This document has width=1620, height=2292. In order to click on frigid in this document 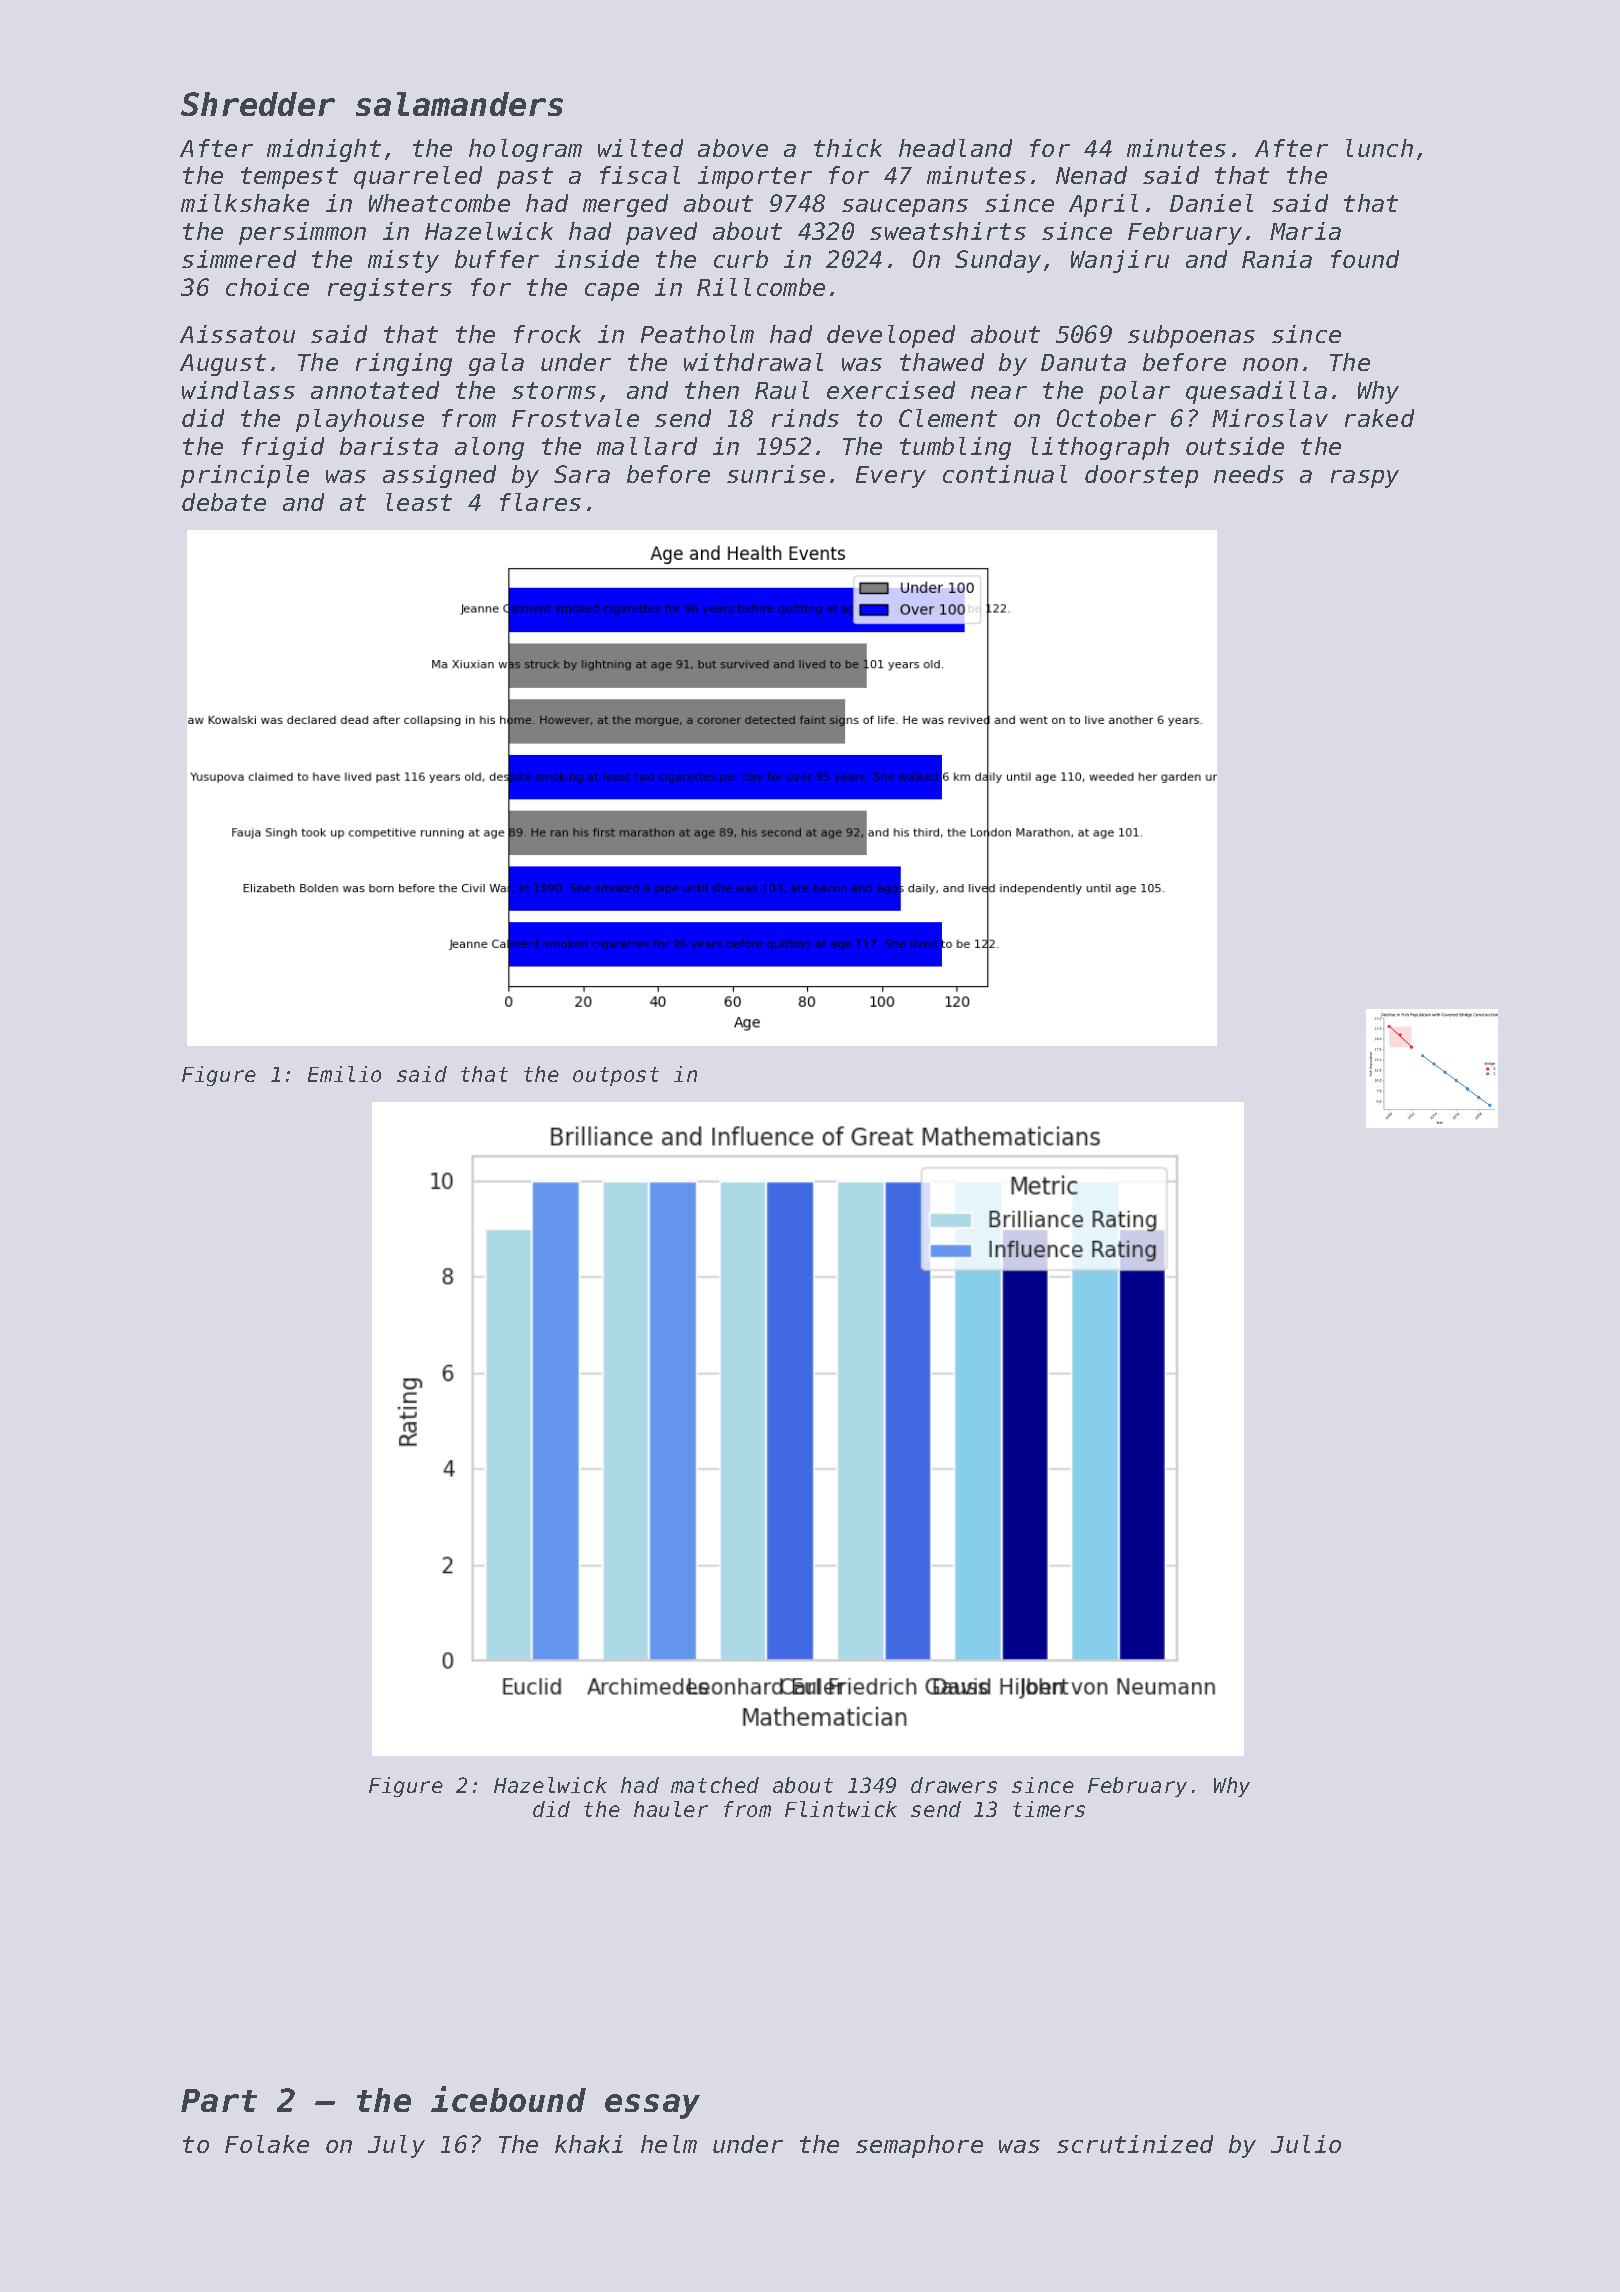, I will do `click(283, 448)`.
